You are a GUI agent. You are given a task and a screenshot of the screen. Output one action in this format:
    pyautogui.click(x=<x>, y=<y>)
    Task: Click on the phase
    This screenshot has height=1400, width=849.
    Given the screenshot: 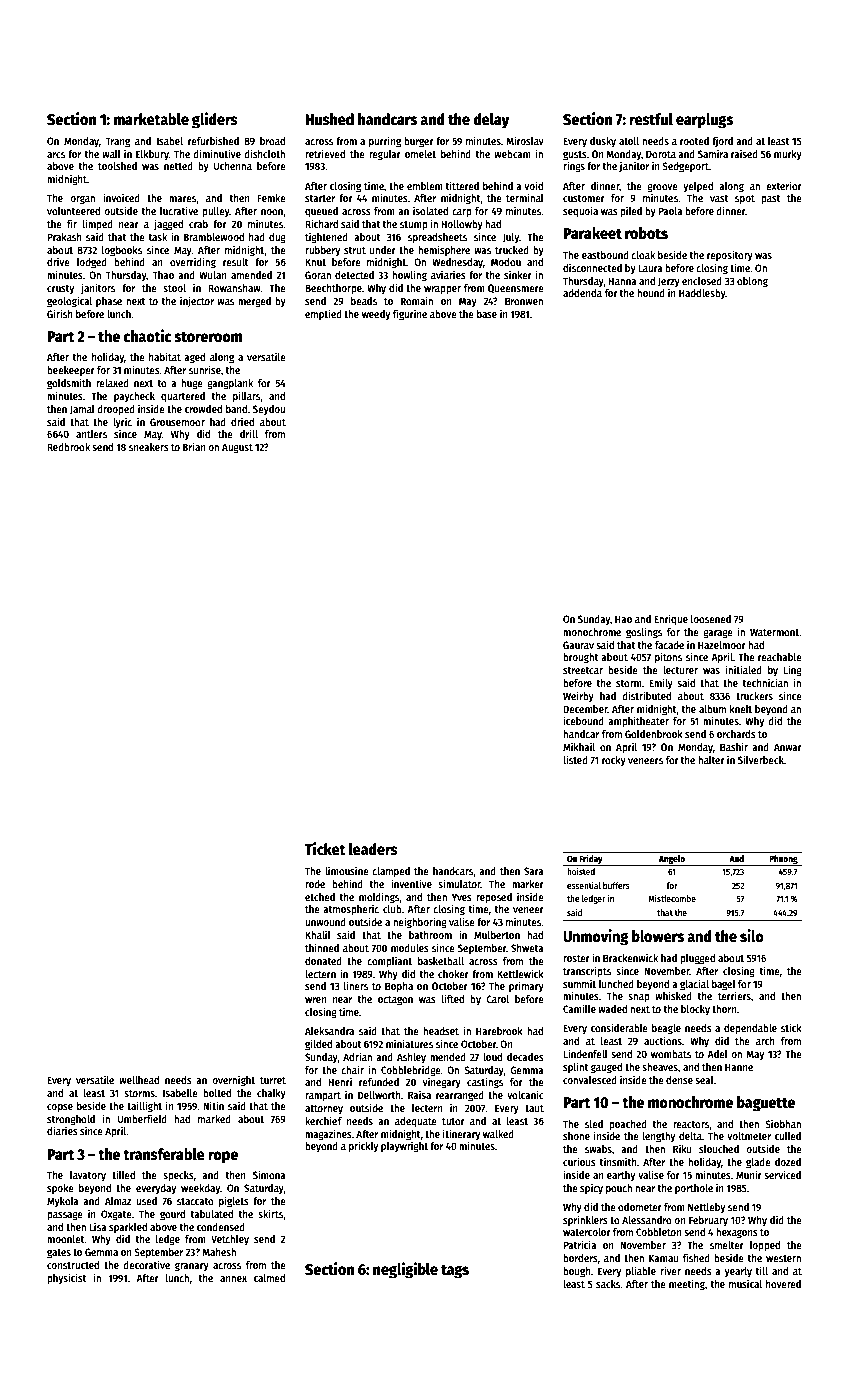 What is the action you would take?
    pyautogui.click(x=109, y=302)
